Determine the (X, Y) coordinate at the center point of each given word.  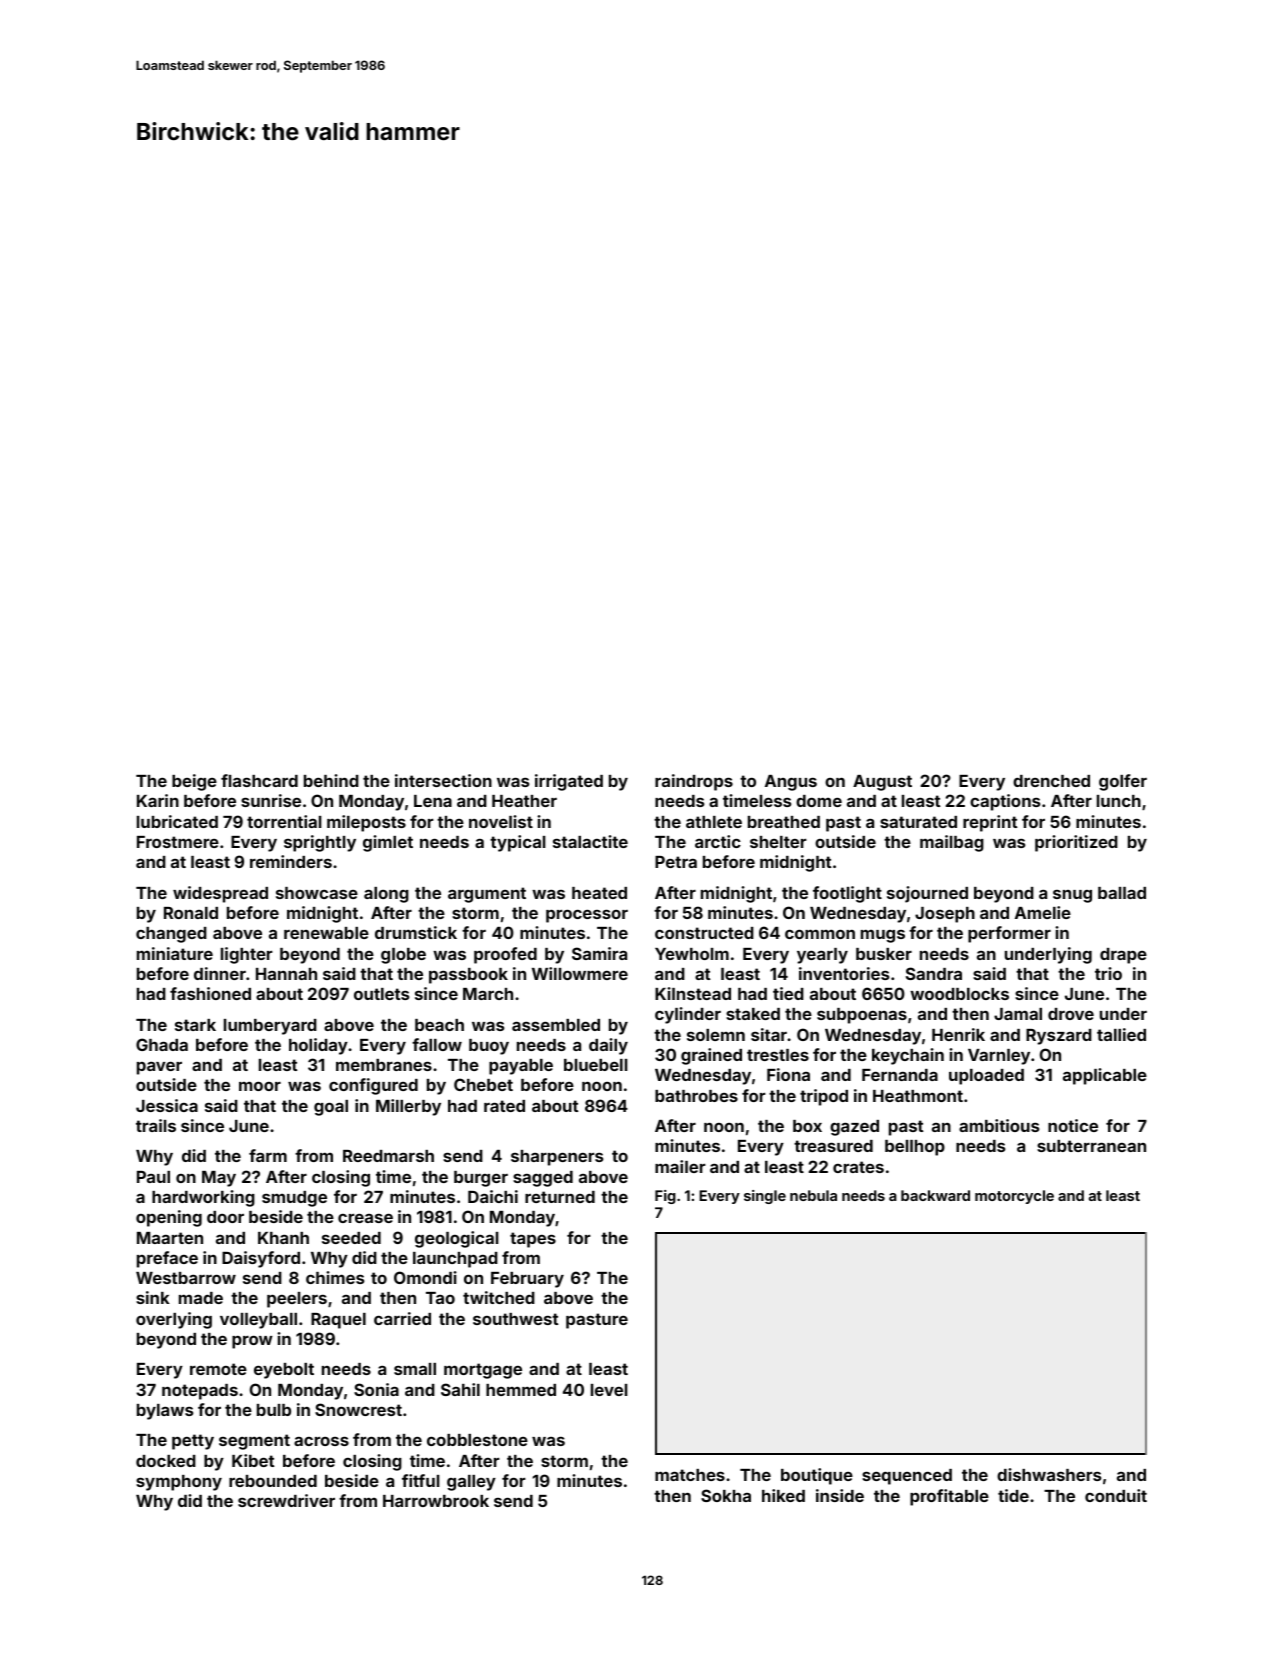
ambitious (999, 1125)
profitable (949, 1497)
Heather (524, 801)
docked (166, 1461)
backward (935, 1195)
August (882, 783)
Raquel (338, 1321)
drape (1123, 956)
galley (471, 1483)
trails (156, 1125)
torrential (284, 821)
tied (788, 993)
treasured (833, 1146)
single (765, 1197)
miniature (175, 953)
